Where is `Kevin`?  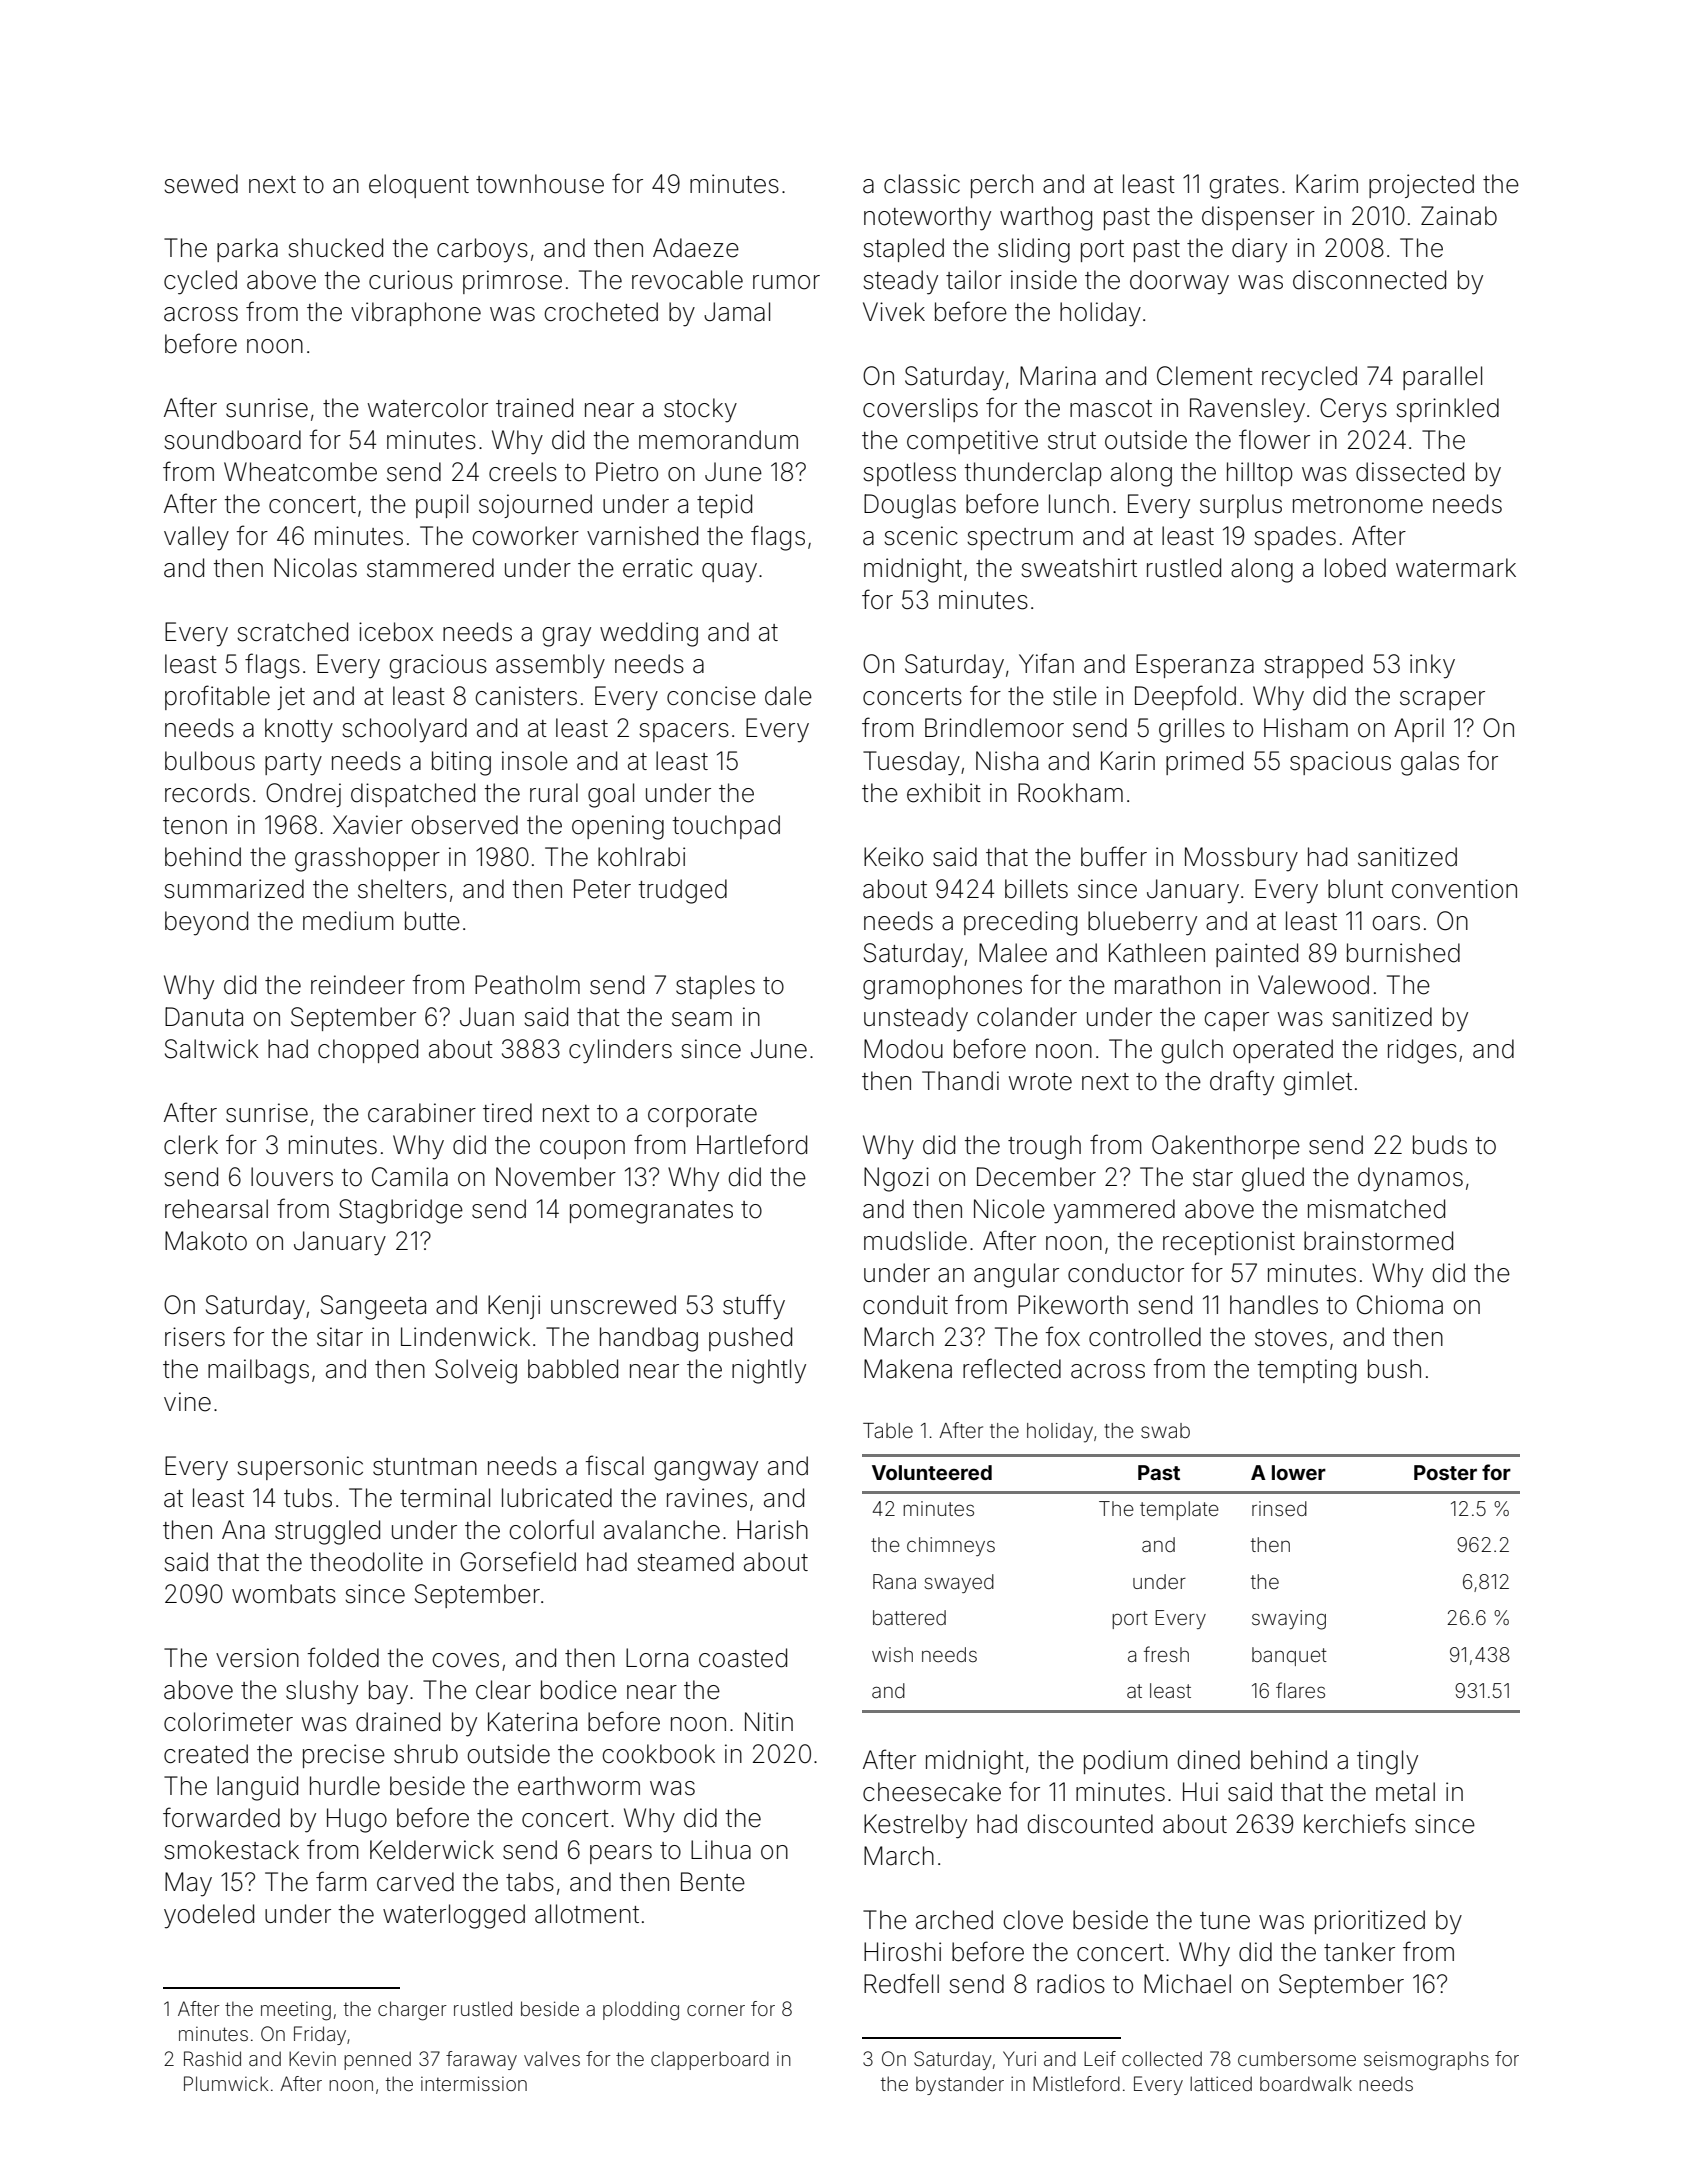
Kevin is located at coordinates (312, 2058).
